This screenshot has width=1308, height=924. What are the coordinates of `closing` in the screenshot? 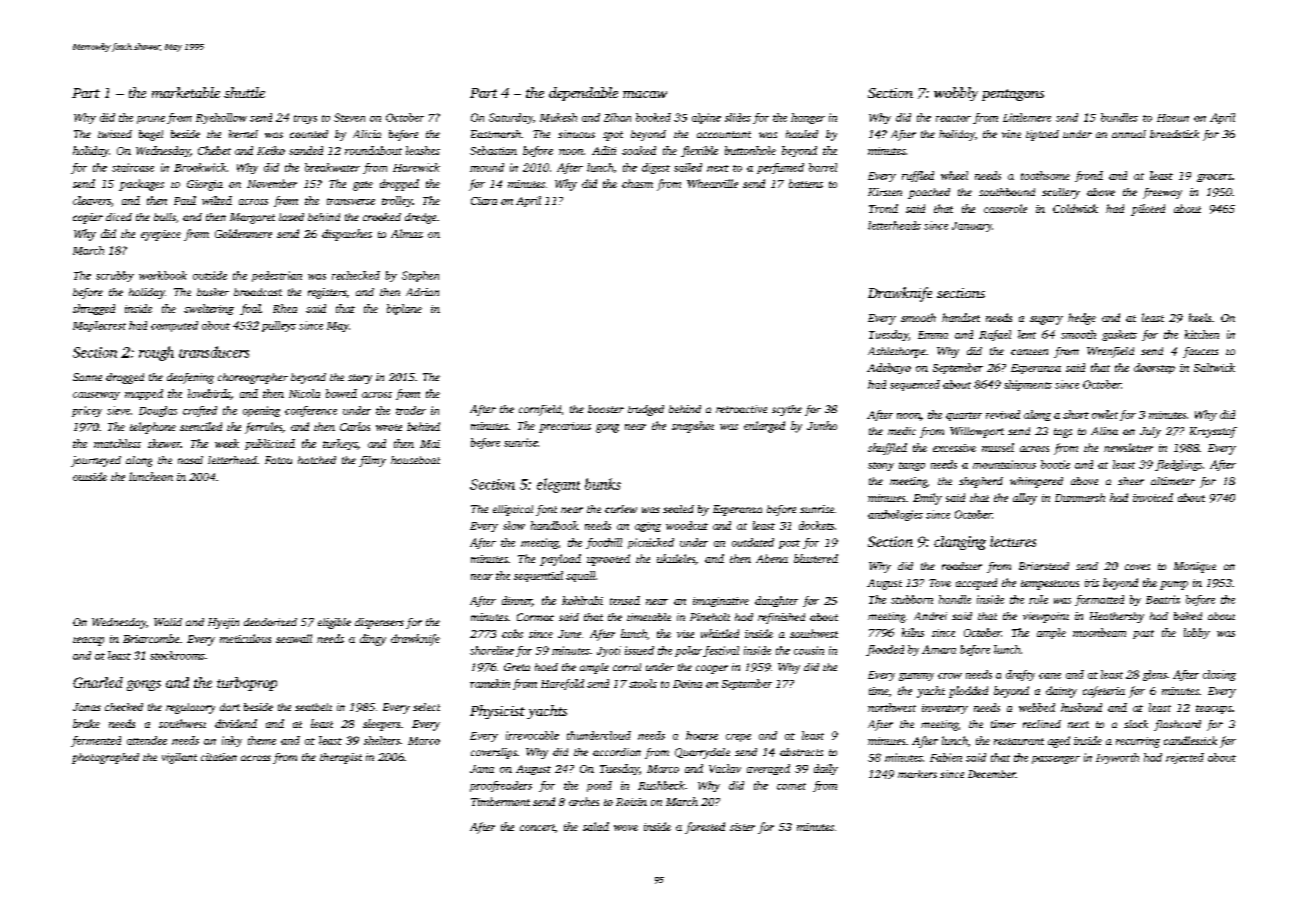 It's located at (1219, 675).
